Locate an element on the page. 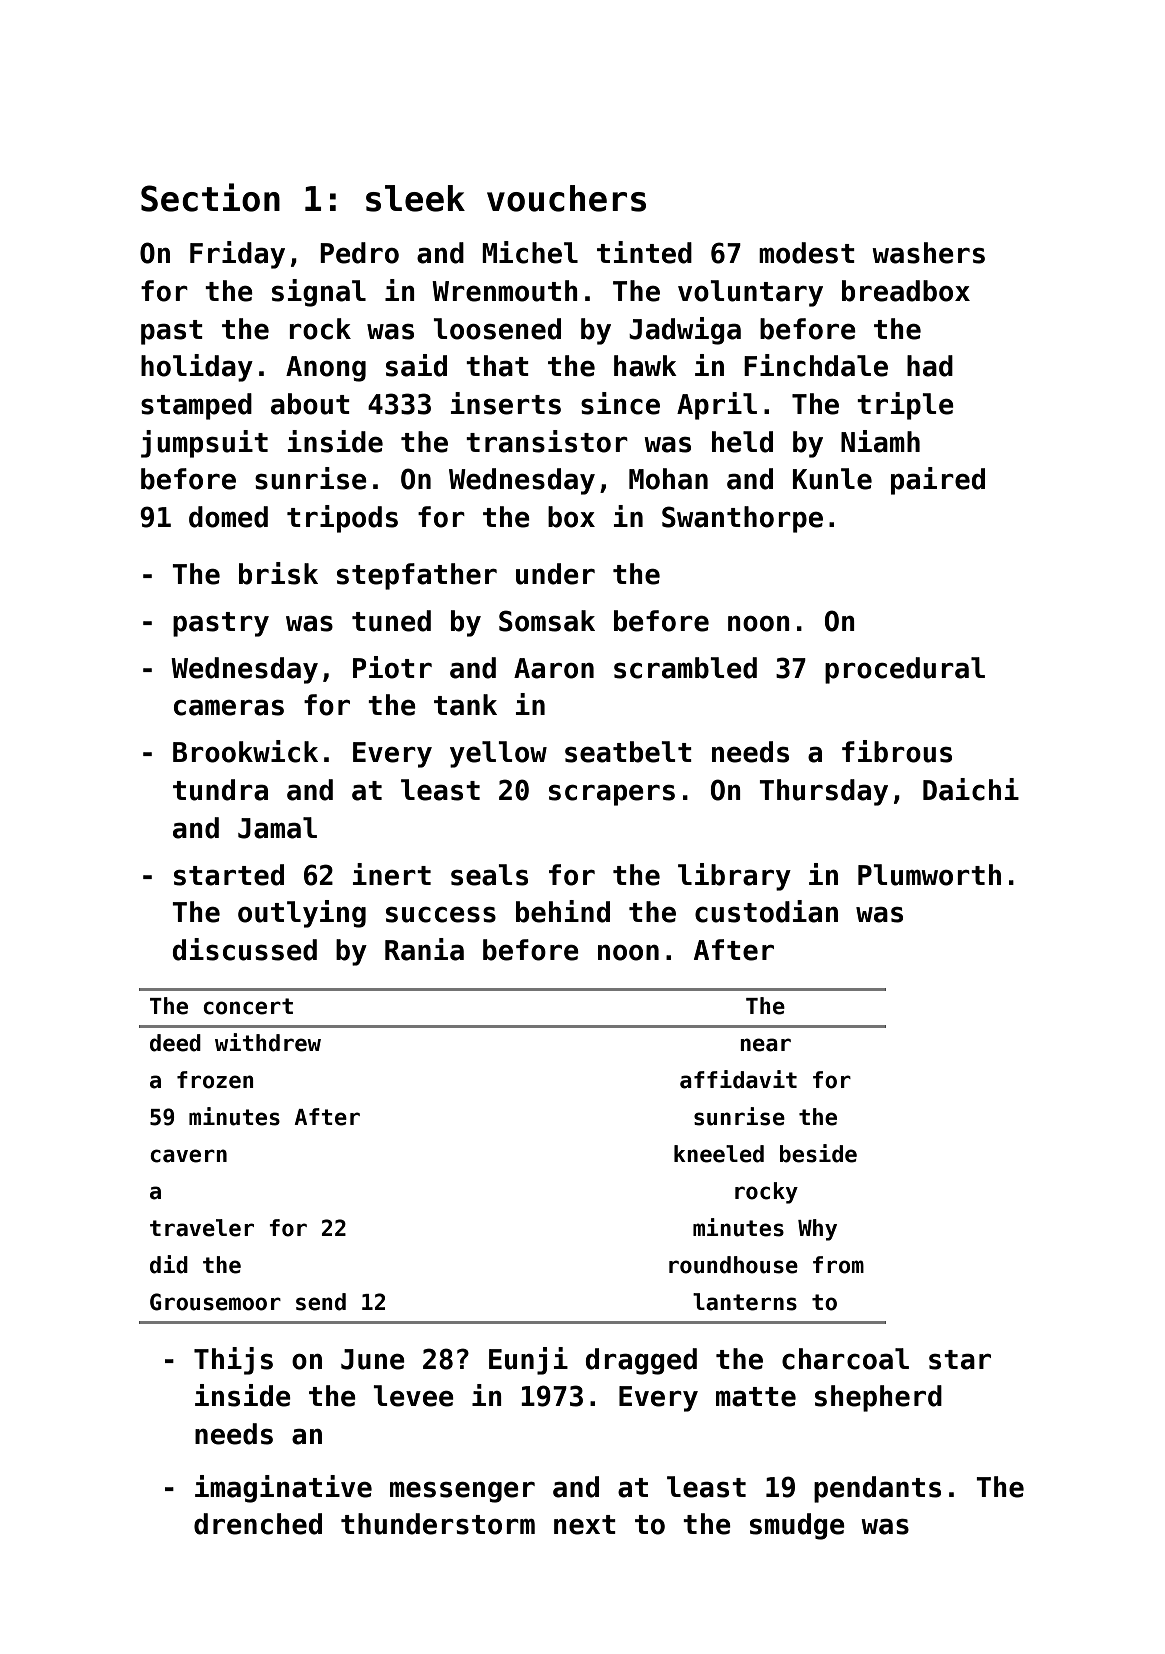 The width and height of the document is (1165, 1654). paired is located at coordinates (938, 481).
